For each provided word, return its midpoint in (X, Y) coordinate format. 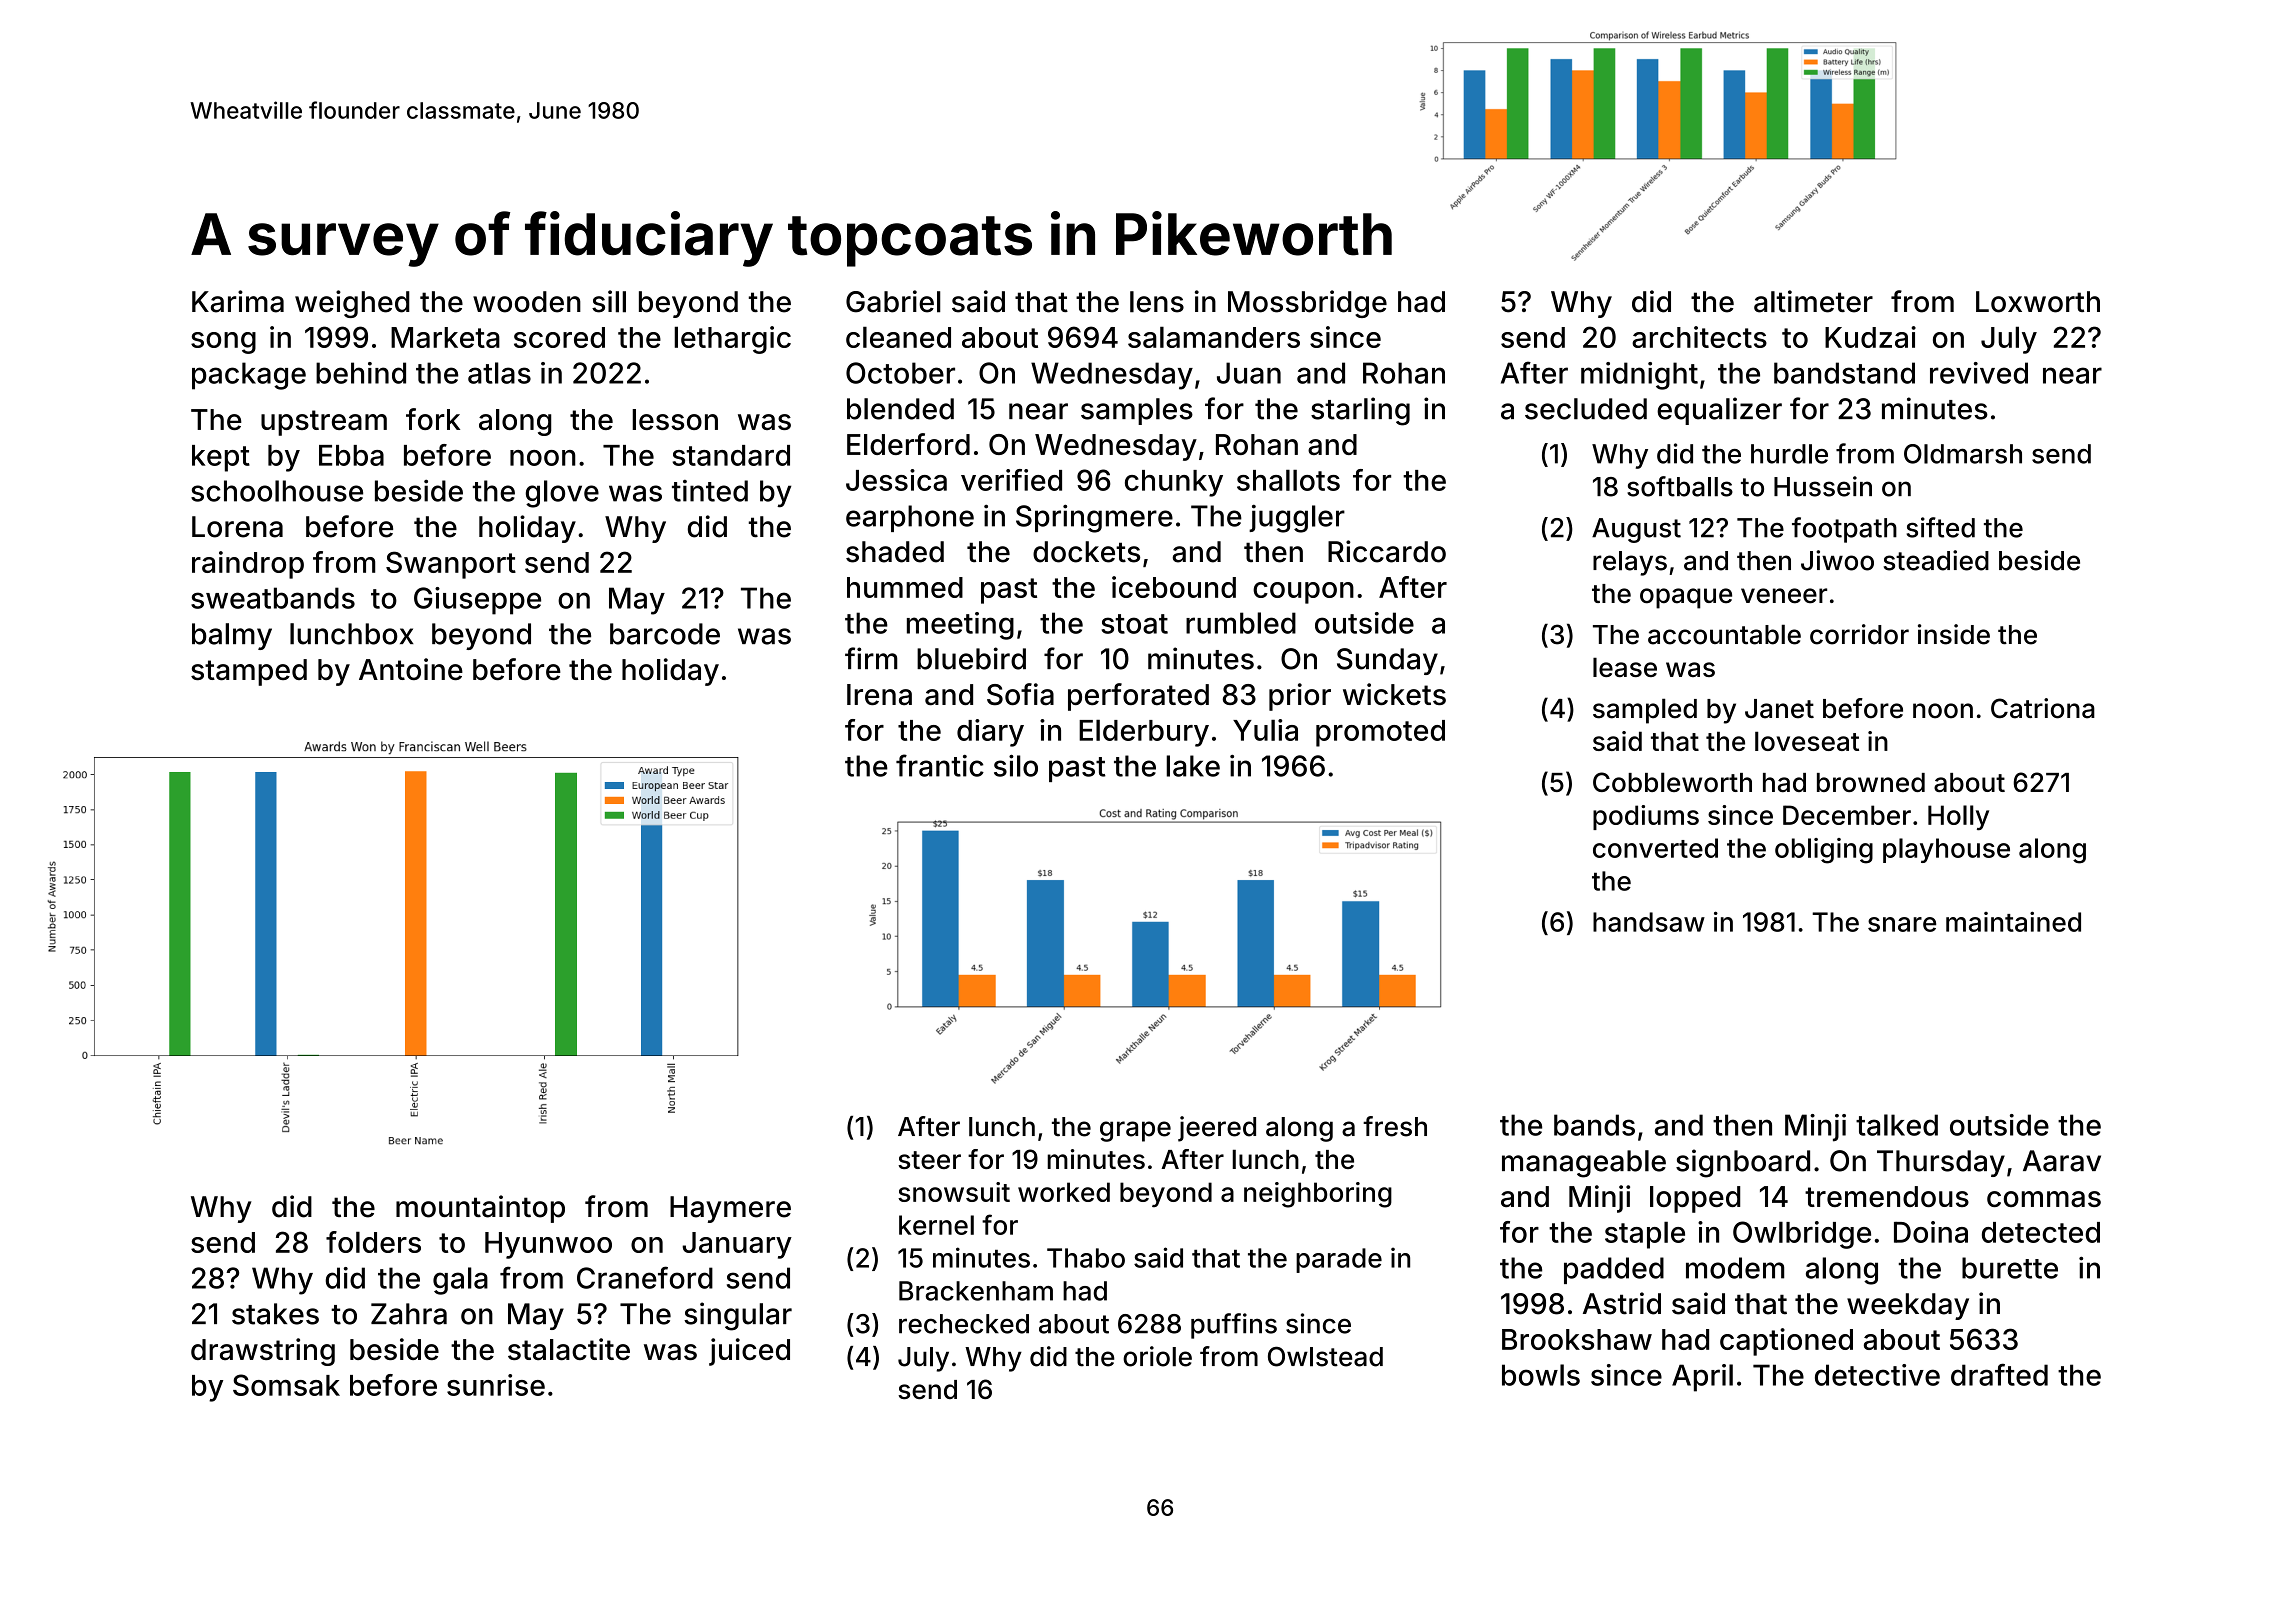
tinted (710, 491)
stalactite (569, 1349)
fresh (1395, 1126)
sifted (1940, 527)
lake (1193, 766)
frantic (940, 765)
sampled (1645, 711)
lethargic (732, 340)
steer (929, 1160)
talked (1897, 1125)
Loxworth (2038, 302)
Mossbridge (1307, 304)
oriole (1157, 1356)
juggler (1297, 518)
